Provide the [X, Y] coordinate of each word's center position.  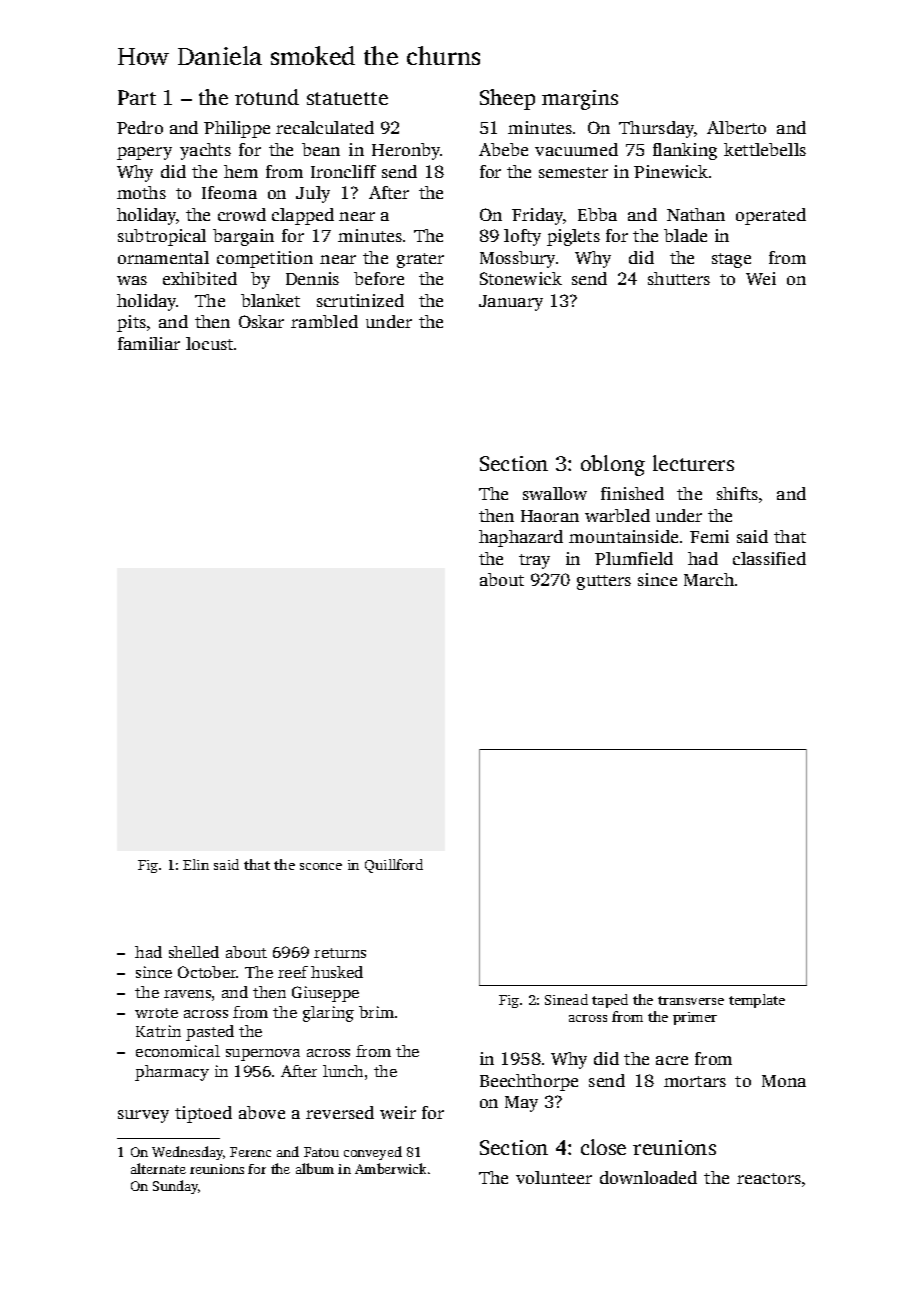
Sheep [507, 99]
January [511, 303]
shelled [194, 952]
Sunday [175, 1187]
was [132, 280]
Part [137, 97]
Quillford [394, 866]
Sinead [566, 999]
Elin [196, 864]
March [709, 579]
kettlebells [765, 149]
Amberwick [390, 1168]
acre [672, 1060]
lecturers [693, 463]
